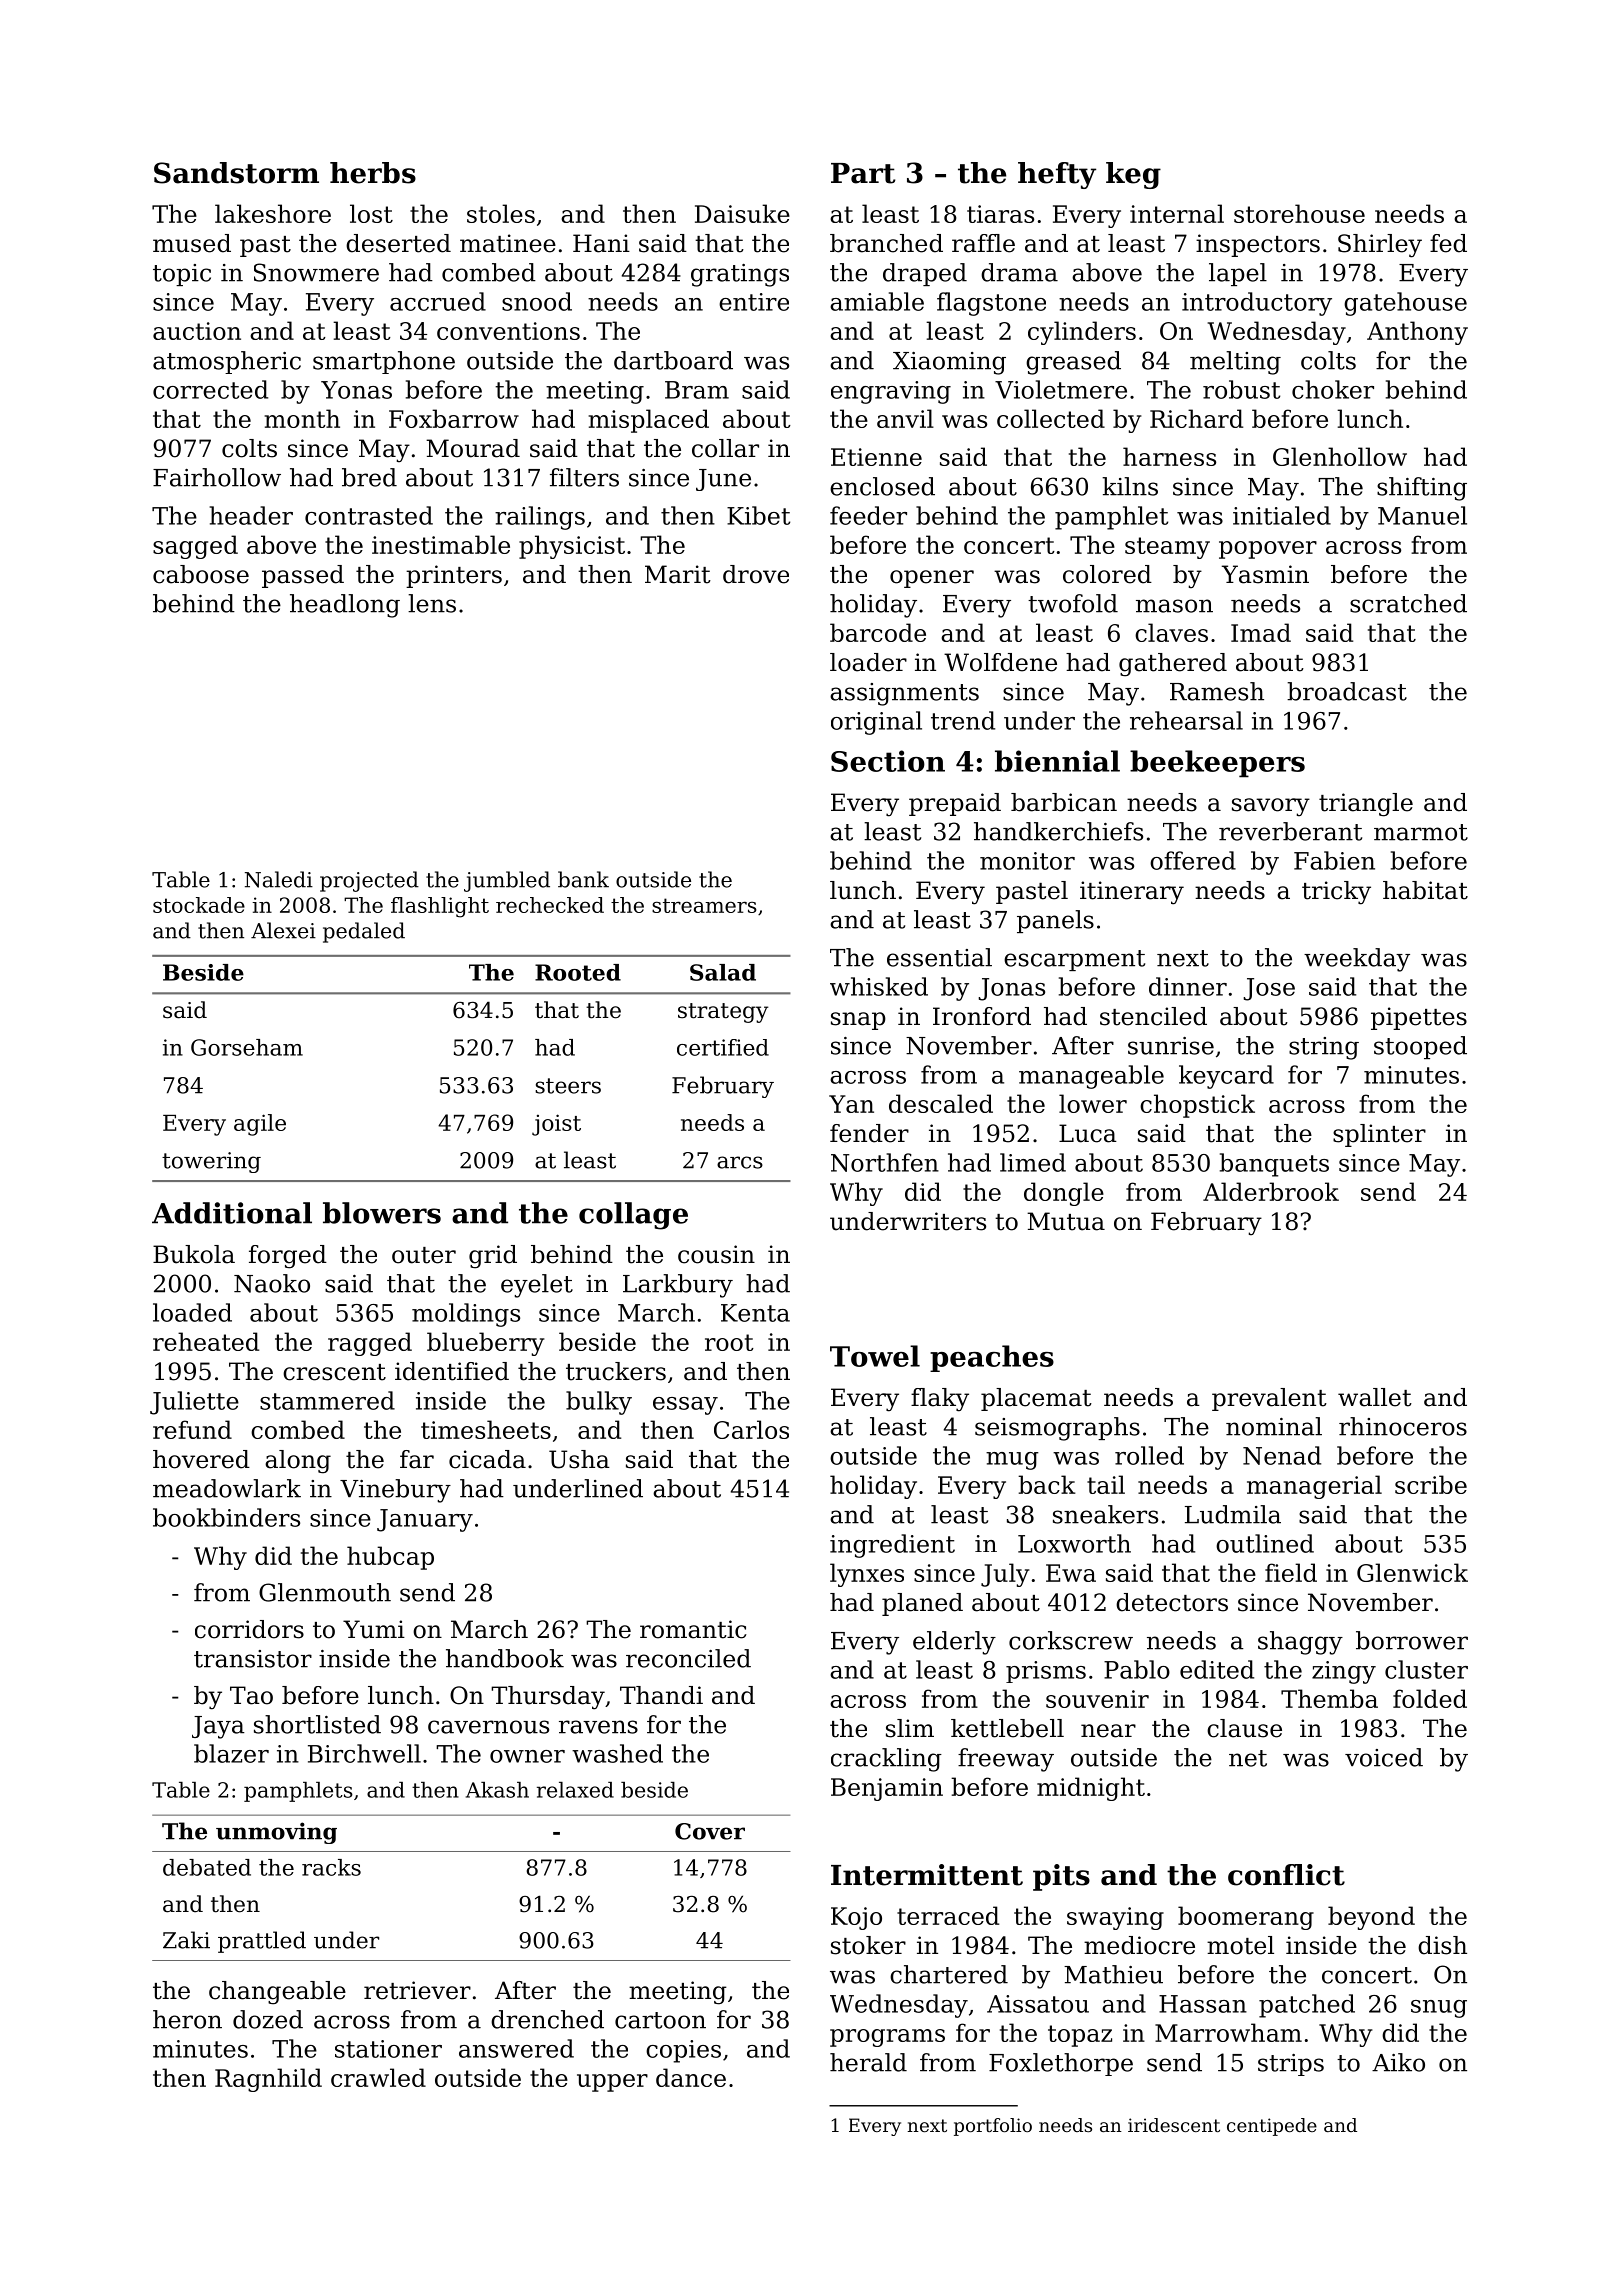 The width and height of the screenshot is (1620, 2292). I want to click on portfolio, so click(993, 2127).
